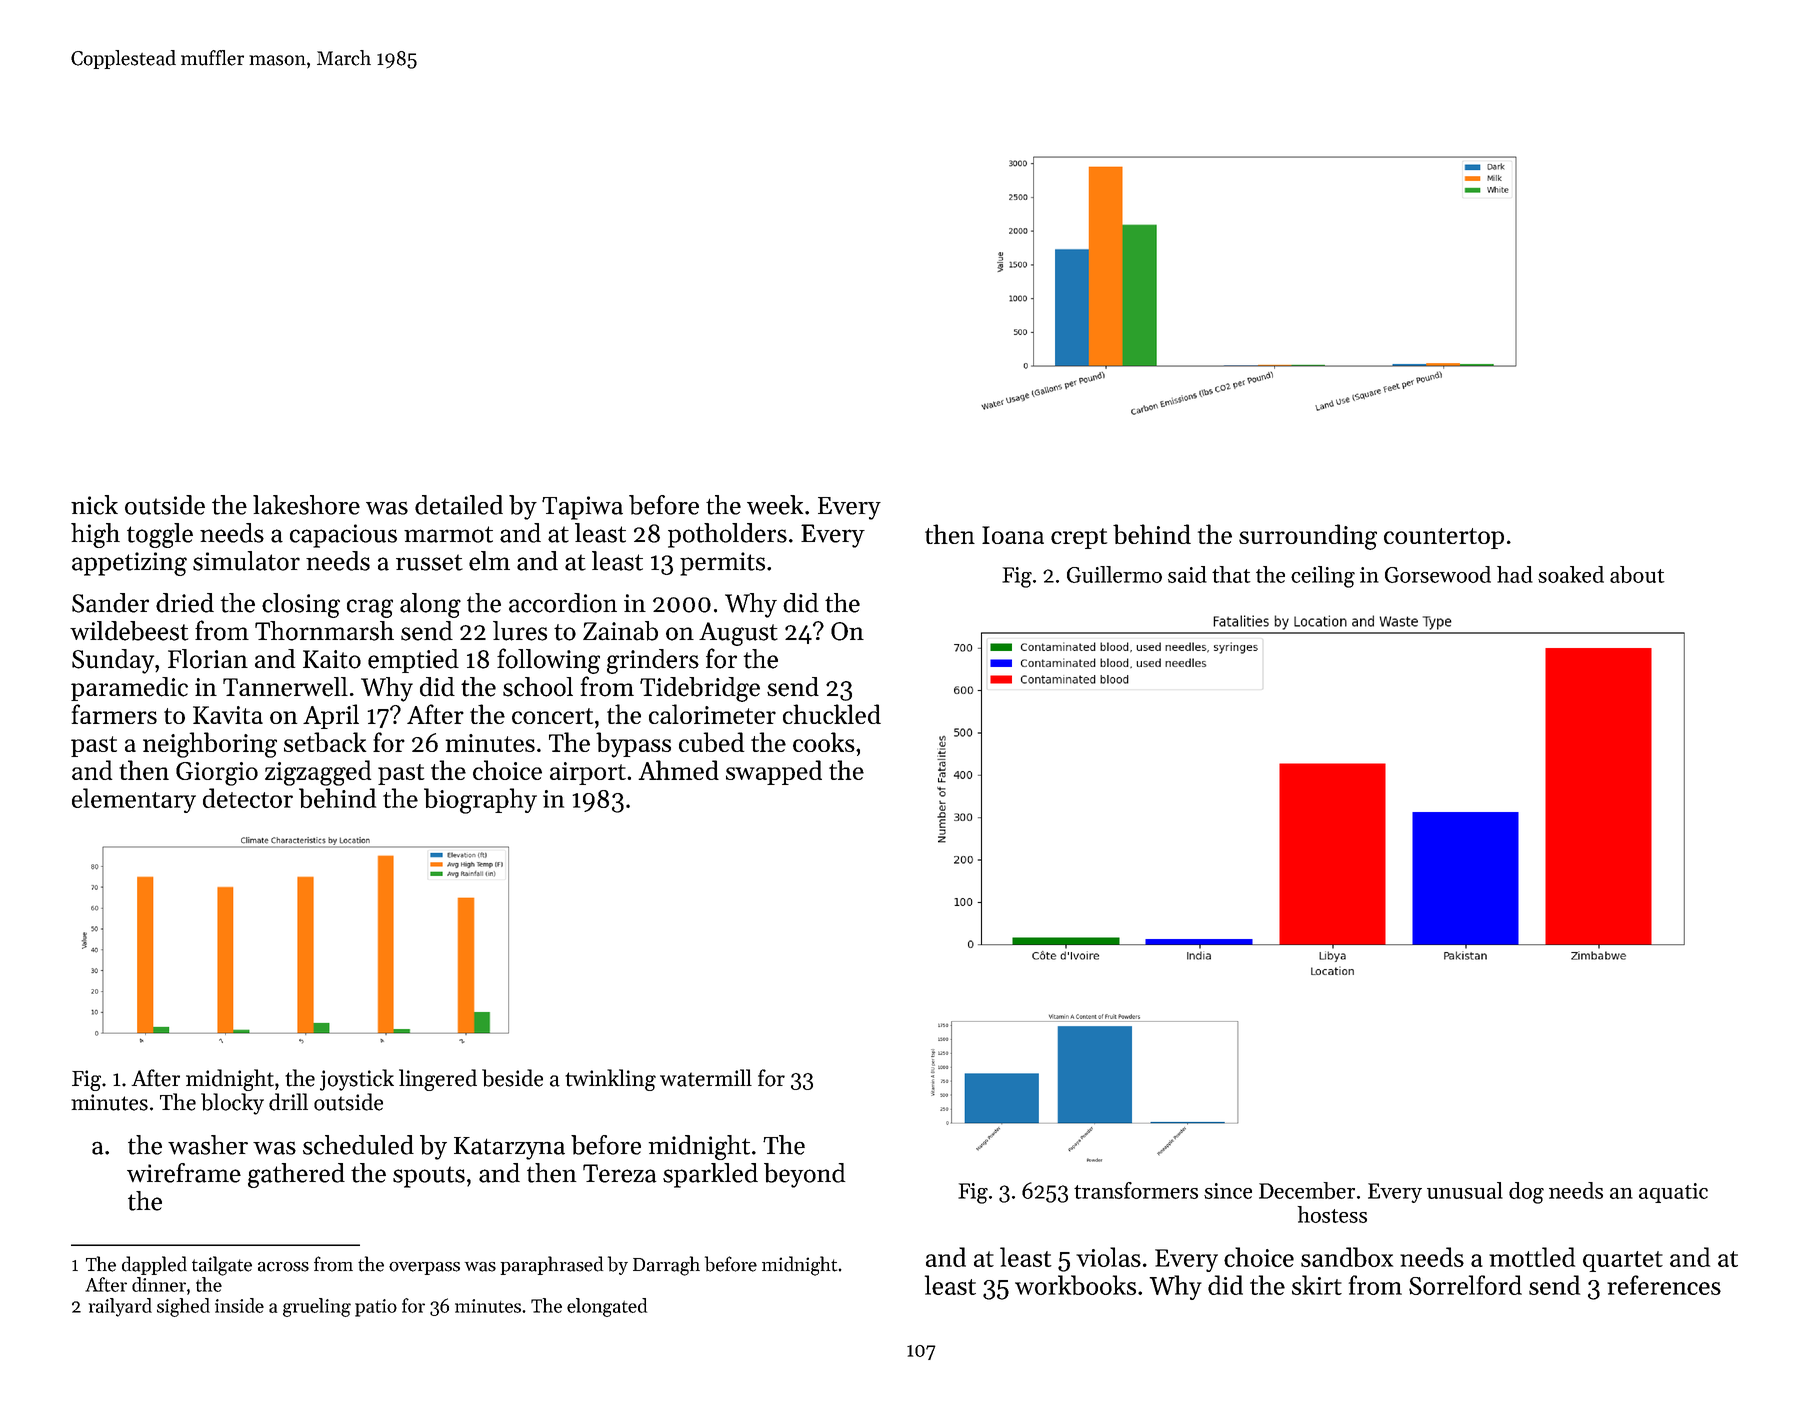 This document has width=1812, height=1401. Describe the element at coordinates (824, 742) in the document. I see `cooks` at that location.
